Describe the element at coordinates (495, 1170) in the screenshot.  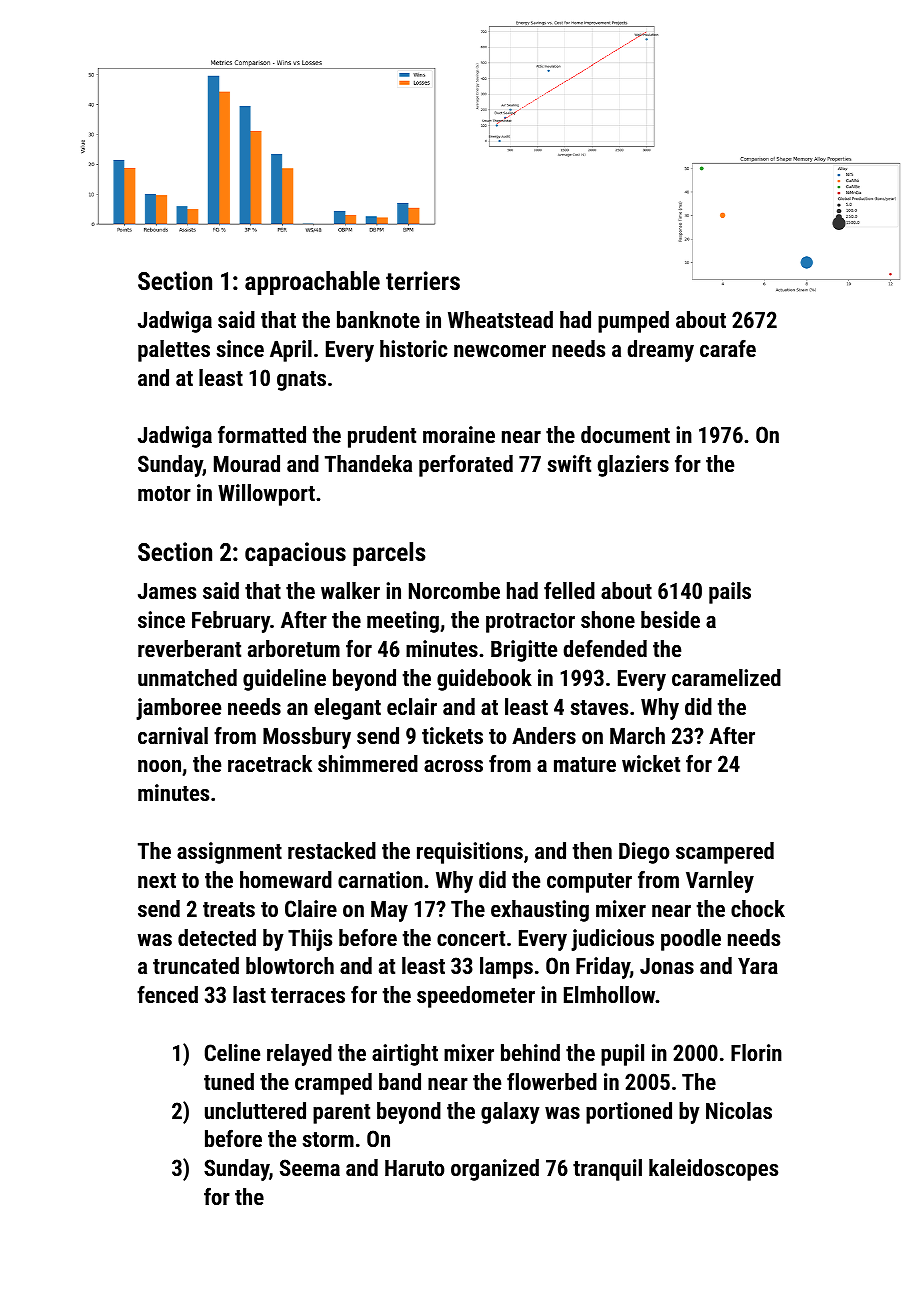
I see `organized` at that location.
